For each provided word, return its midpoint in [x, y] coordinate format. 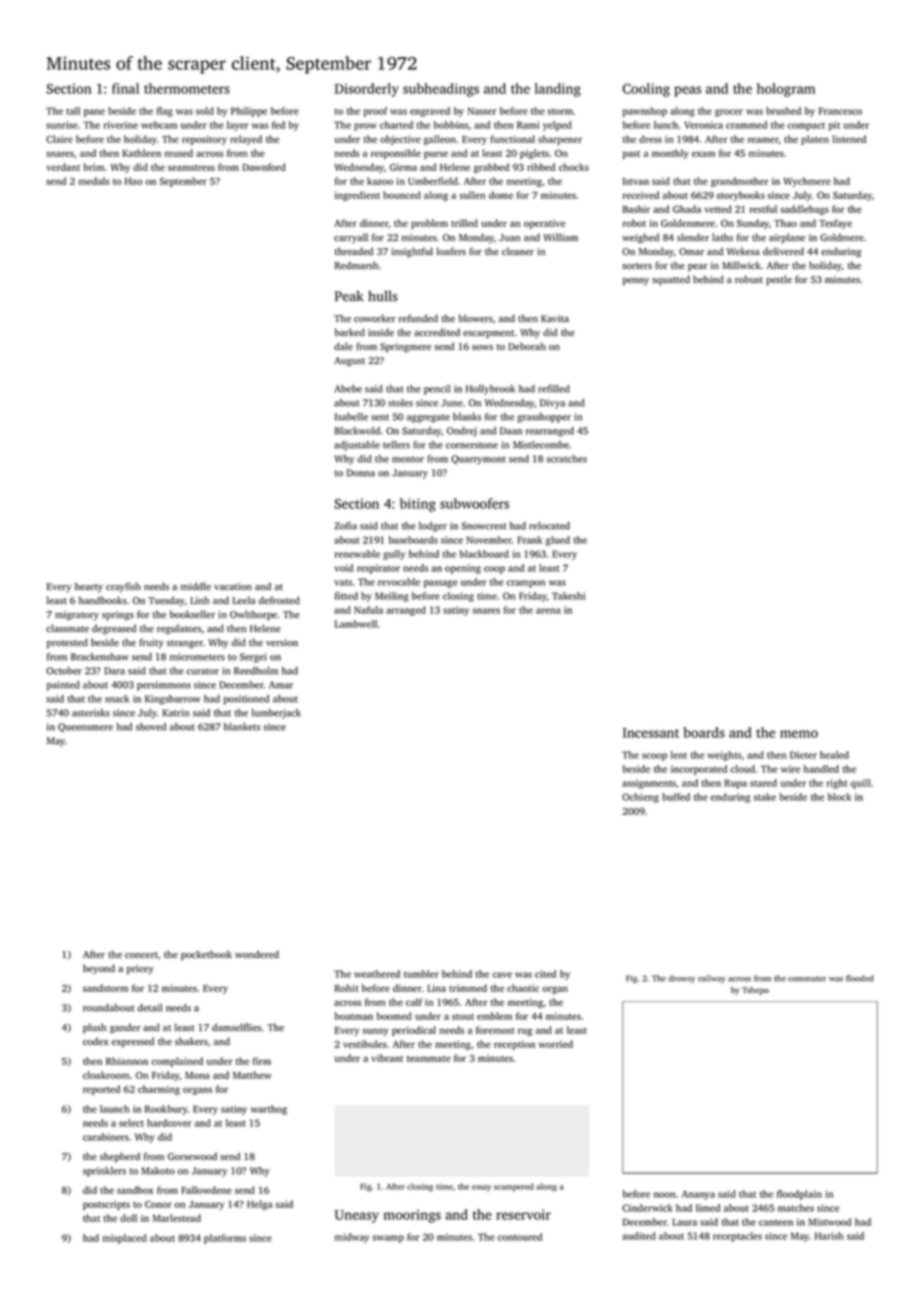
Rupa [735, 784]
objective [400, 140]
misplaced [125, 1239]
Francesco [840, 111]
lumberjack [276, 714]
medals [94, 181]
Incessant [651, 733]
